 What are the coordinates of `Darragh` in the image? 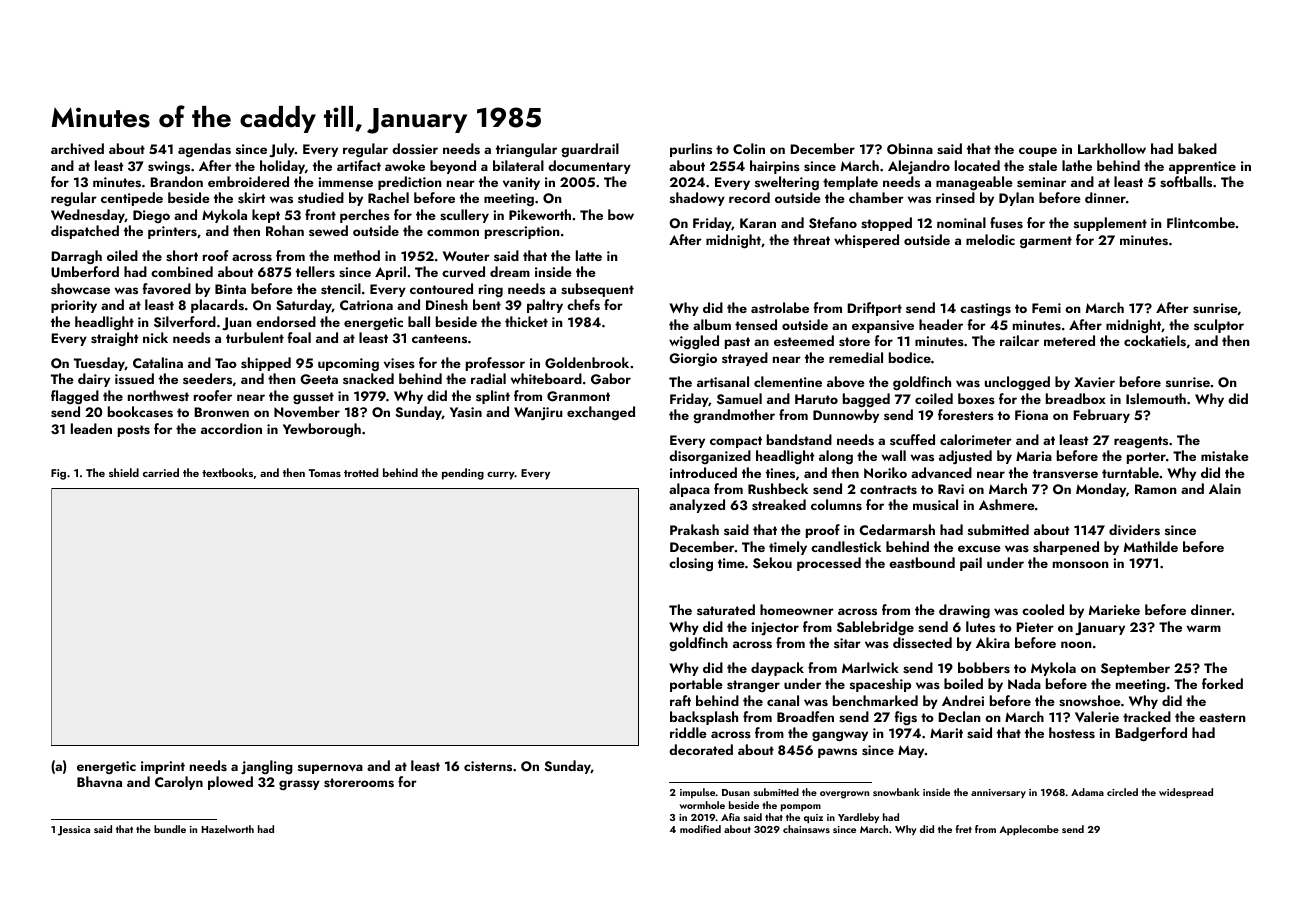 It's located at (76, 257).
